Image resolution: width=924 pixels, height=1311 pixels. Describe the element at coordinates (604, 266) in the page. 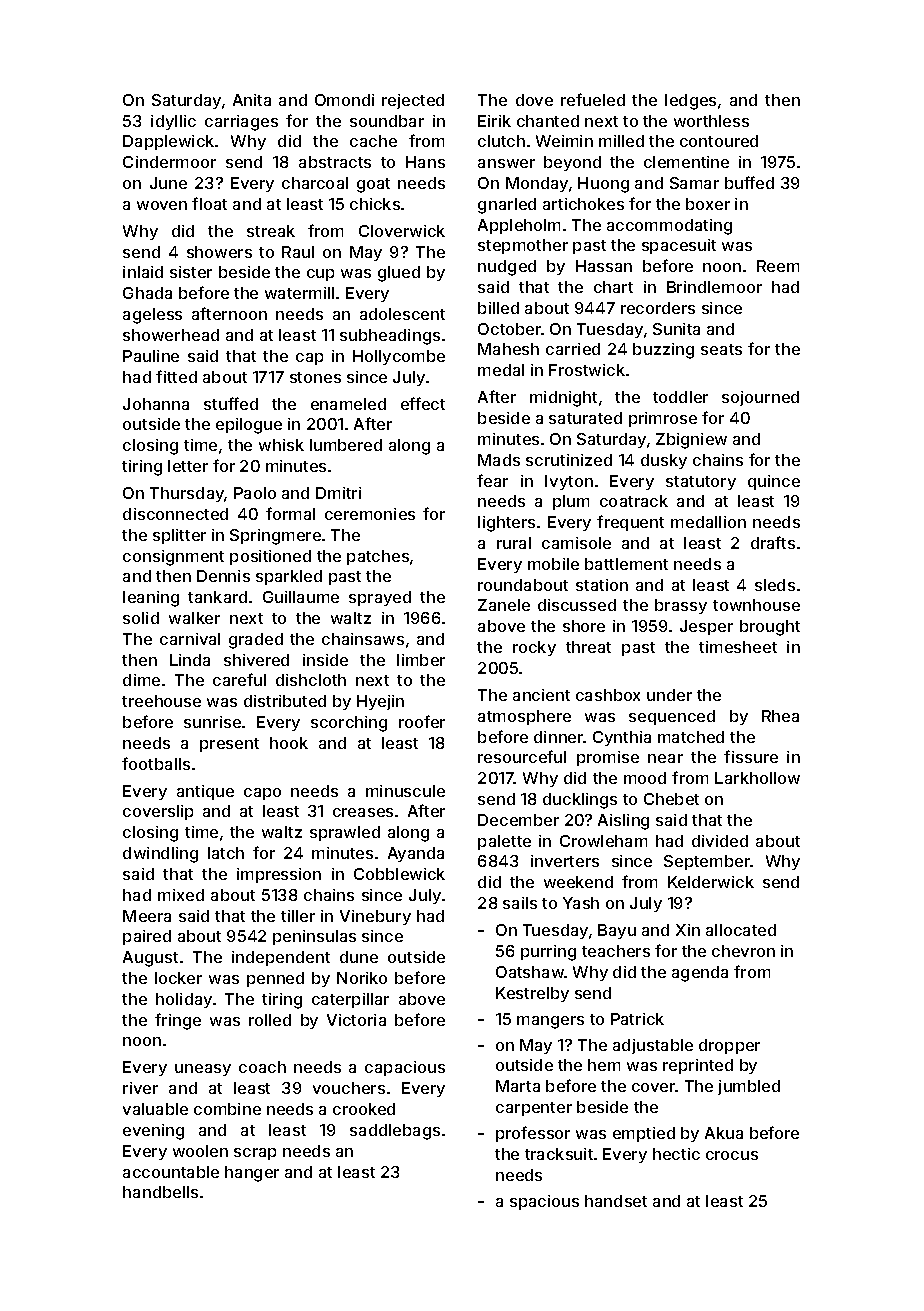

I see `Hassan` at that location.
